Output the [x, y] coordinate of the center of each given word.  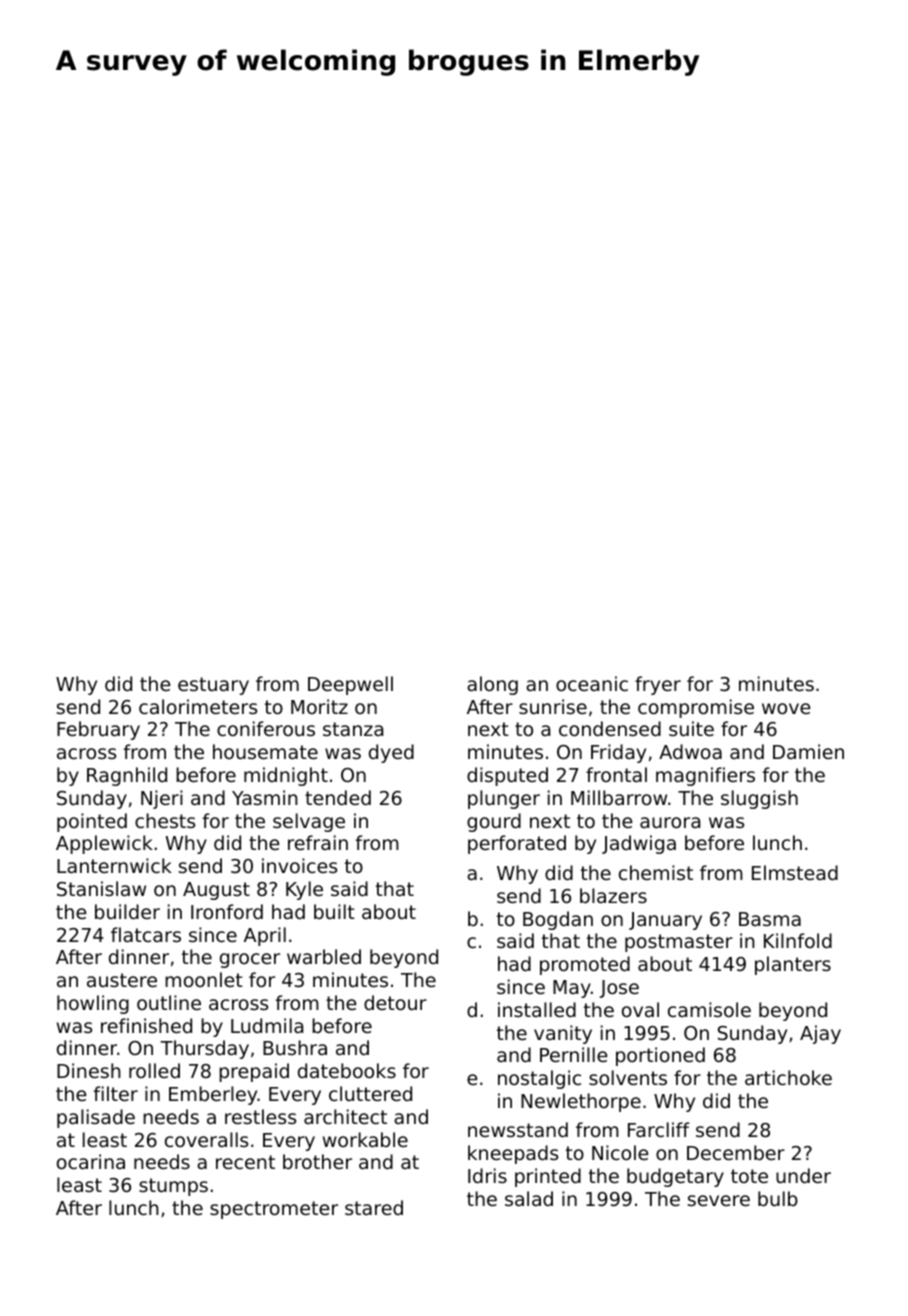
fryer [658, 685]
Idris [487, 1175]
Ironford [227, 911]
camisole [709, 1009]
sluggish [759, 799]
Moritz [319, 706]
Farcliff [659, 1129]
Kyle [304, 890]
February [98, 730]
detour [395, 1002]
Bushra [295, 1047]
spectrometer [274, 1210]
